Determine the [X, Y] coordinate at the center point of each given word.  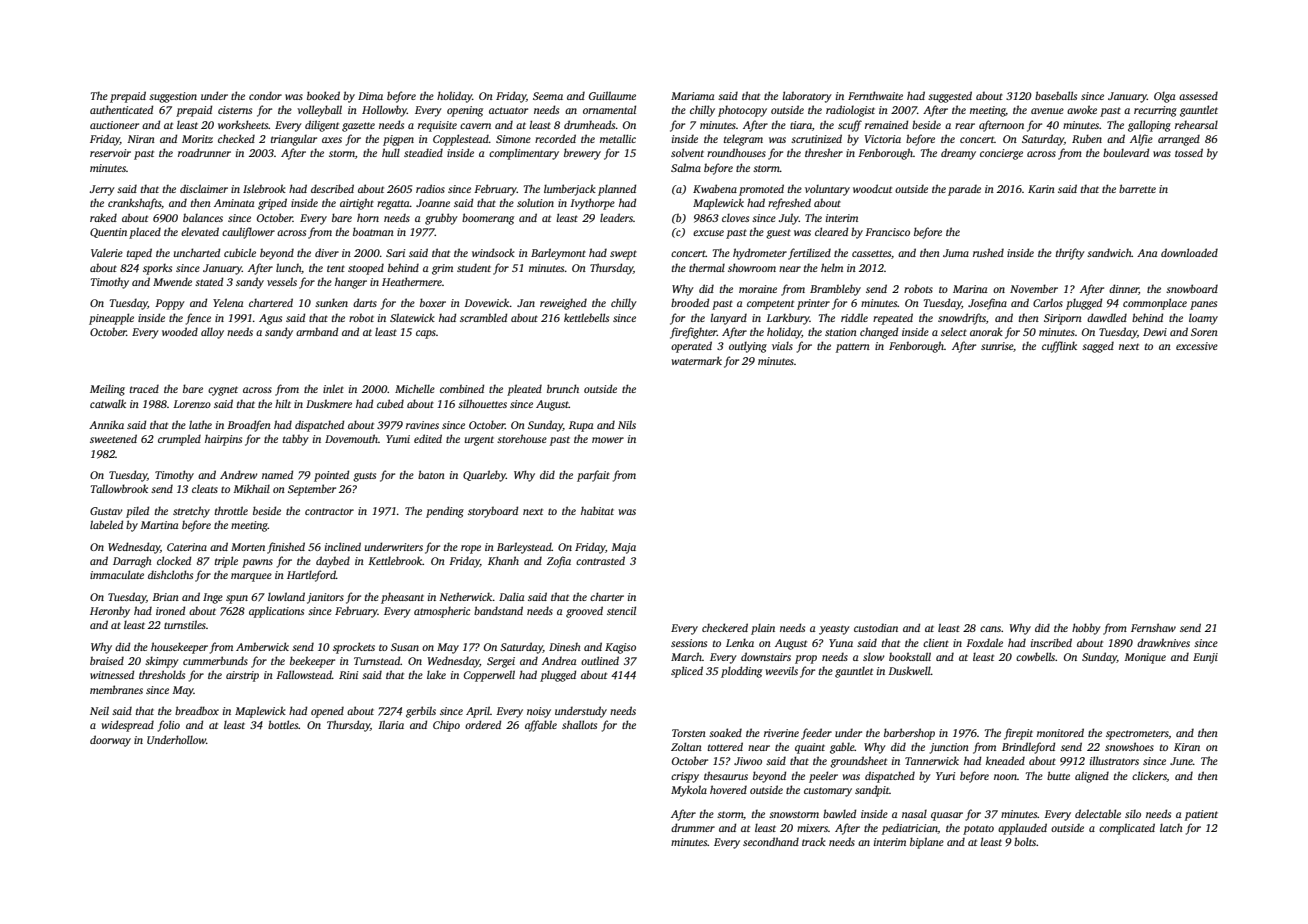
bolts [1025, 841]
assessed [1198, 95]
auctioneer [114, 125]
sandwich [1109, 252]
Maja [623, 548]
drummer [693, 827]
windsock [493, 252]
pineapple [111, 319]
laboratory [807, 97]
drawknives [1163, 642]
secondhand [771, 841]
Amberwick [262, 646]
